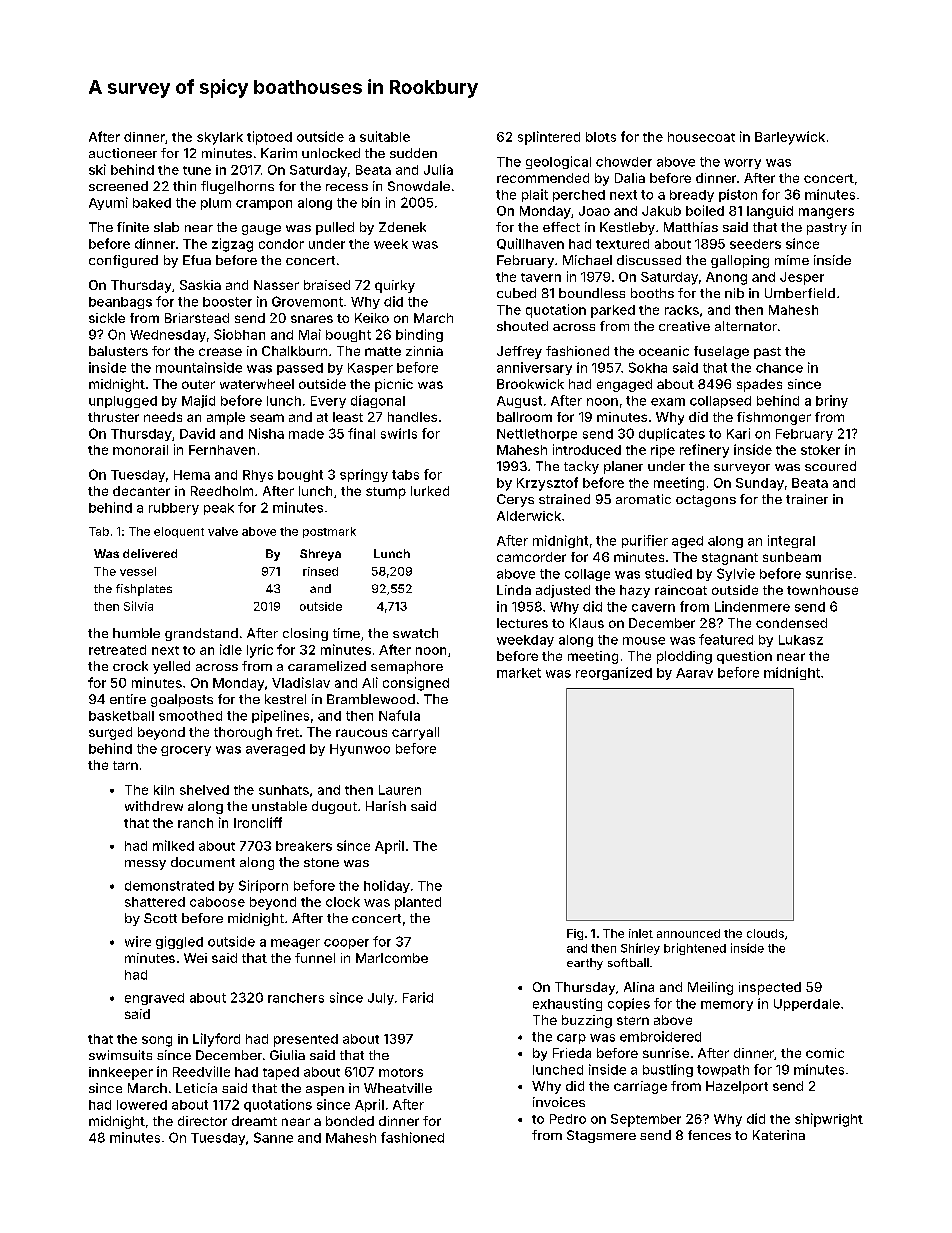  What do you see at coordinates (287, 732) in the document?
I see `fret` at bounding box center [287, 732].
